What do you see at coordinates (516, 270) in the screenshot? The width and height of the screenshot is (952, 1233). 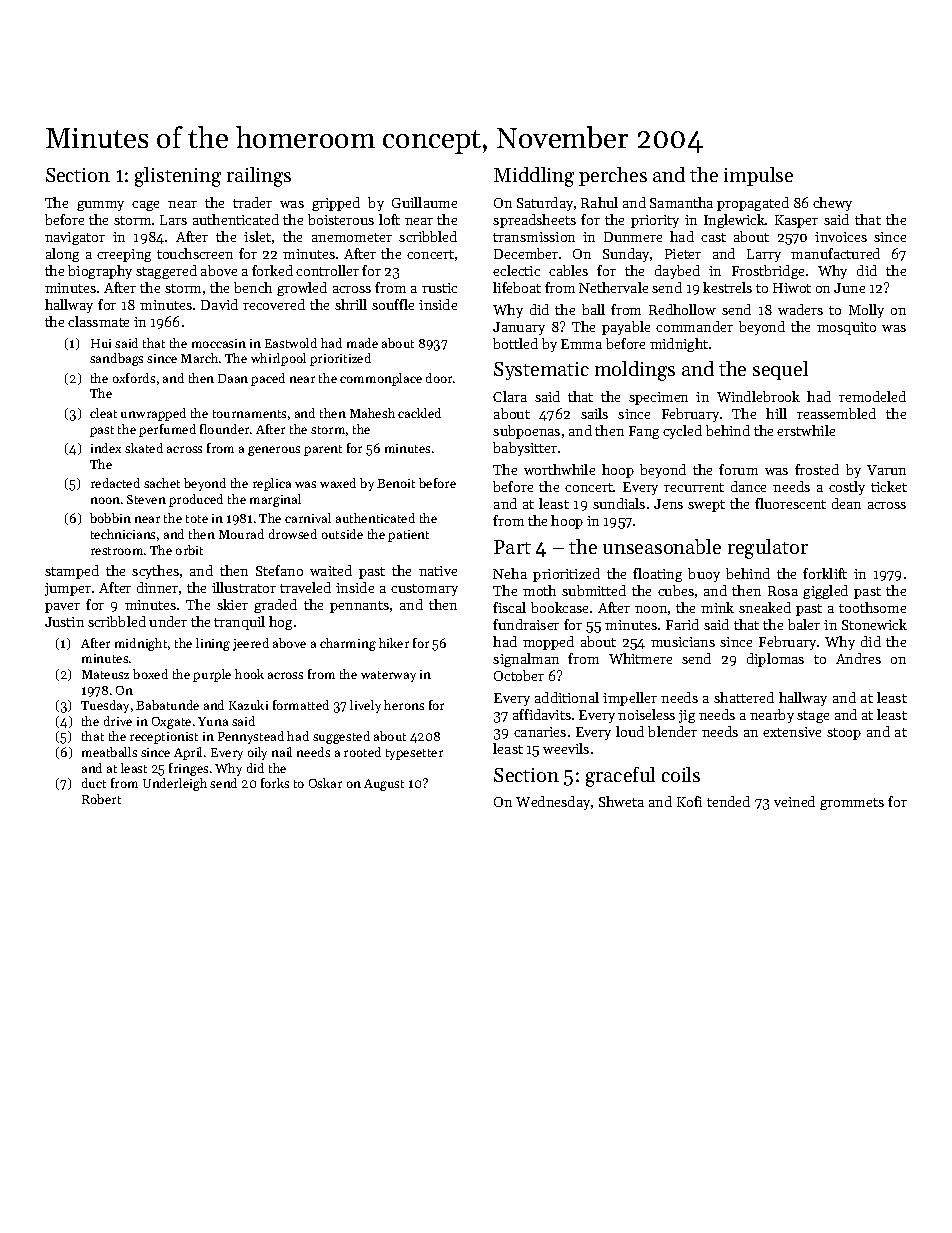 I see `eclectic` at bounding box center [516, 270].
